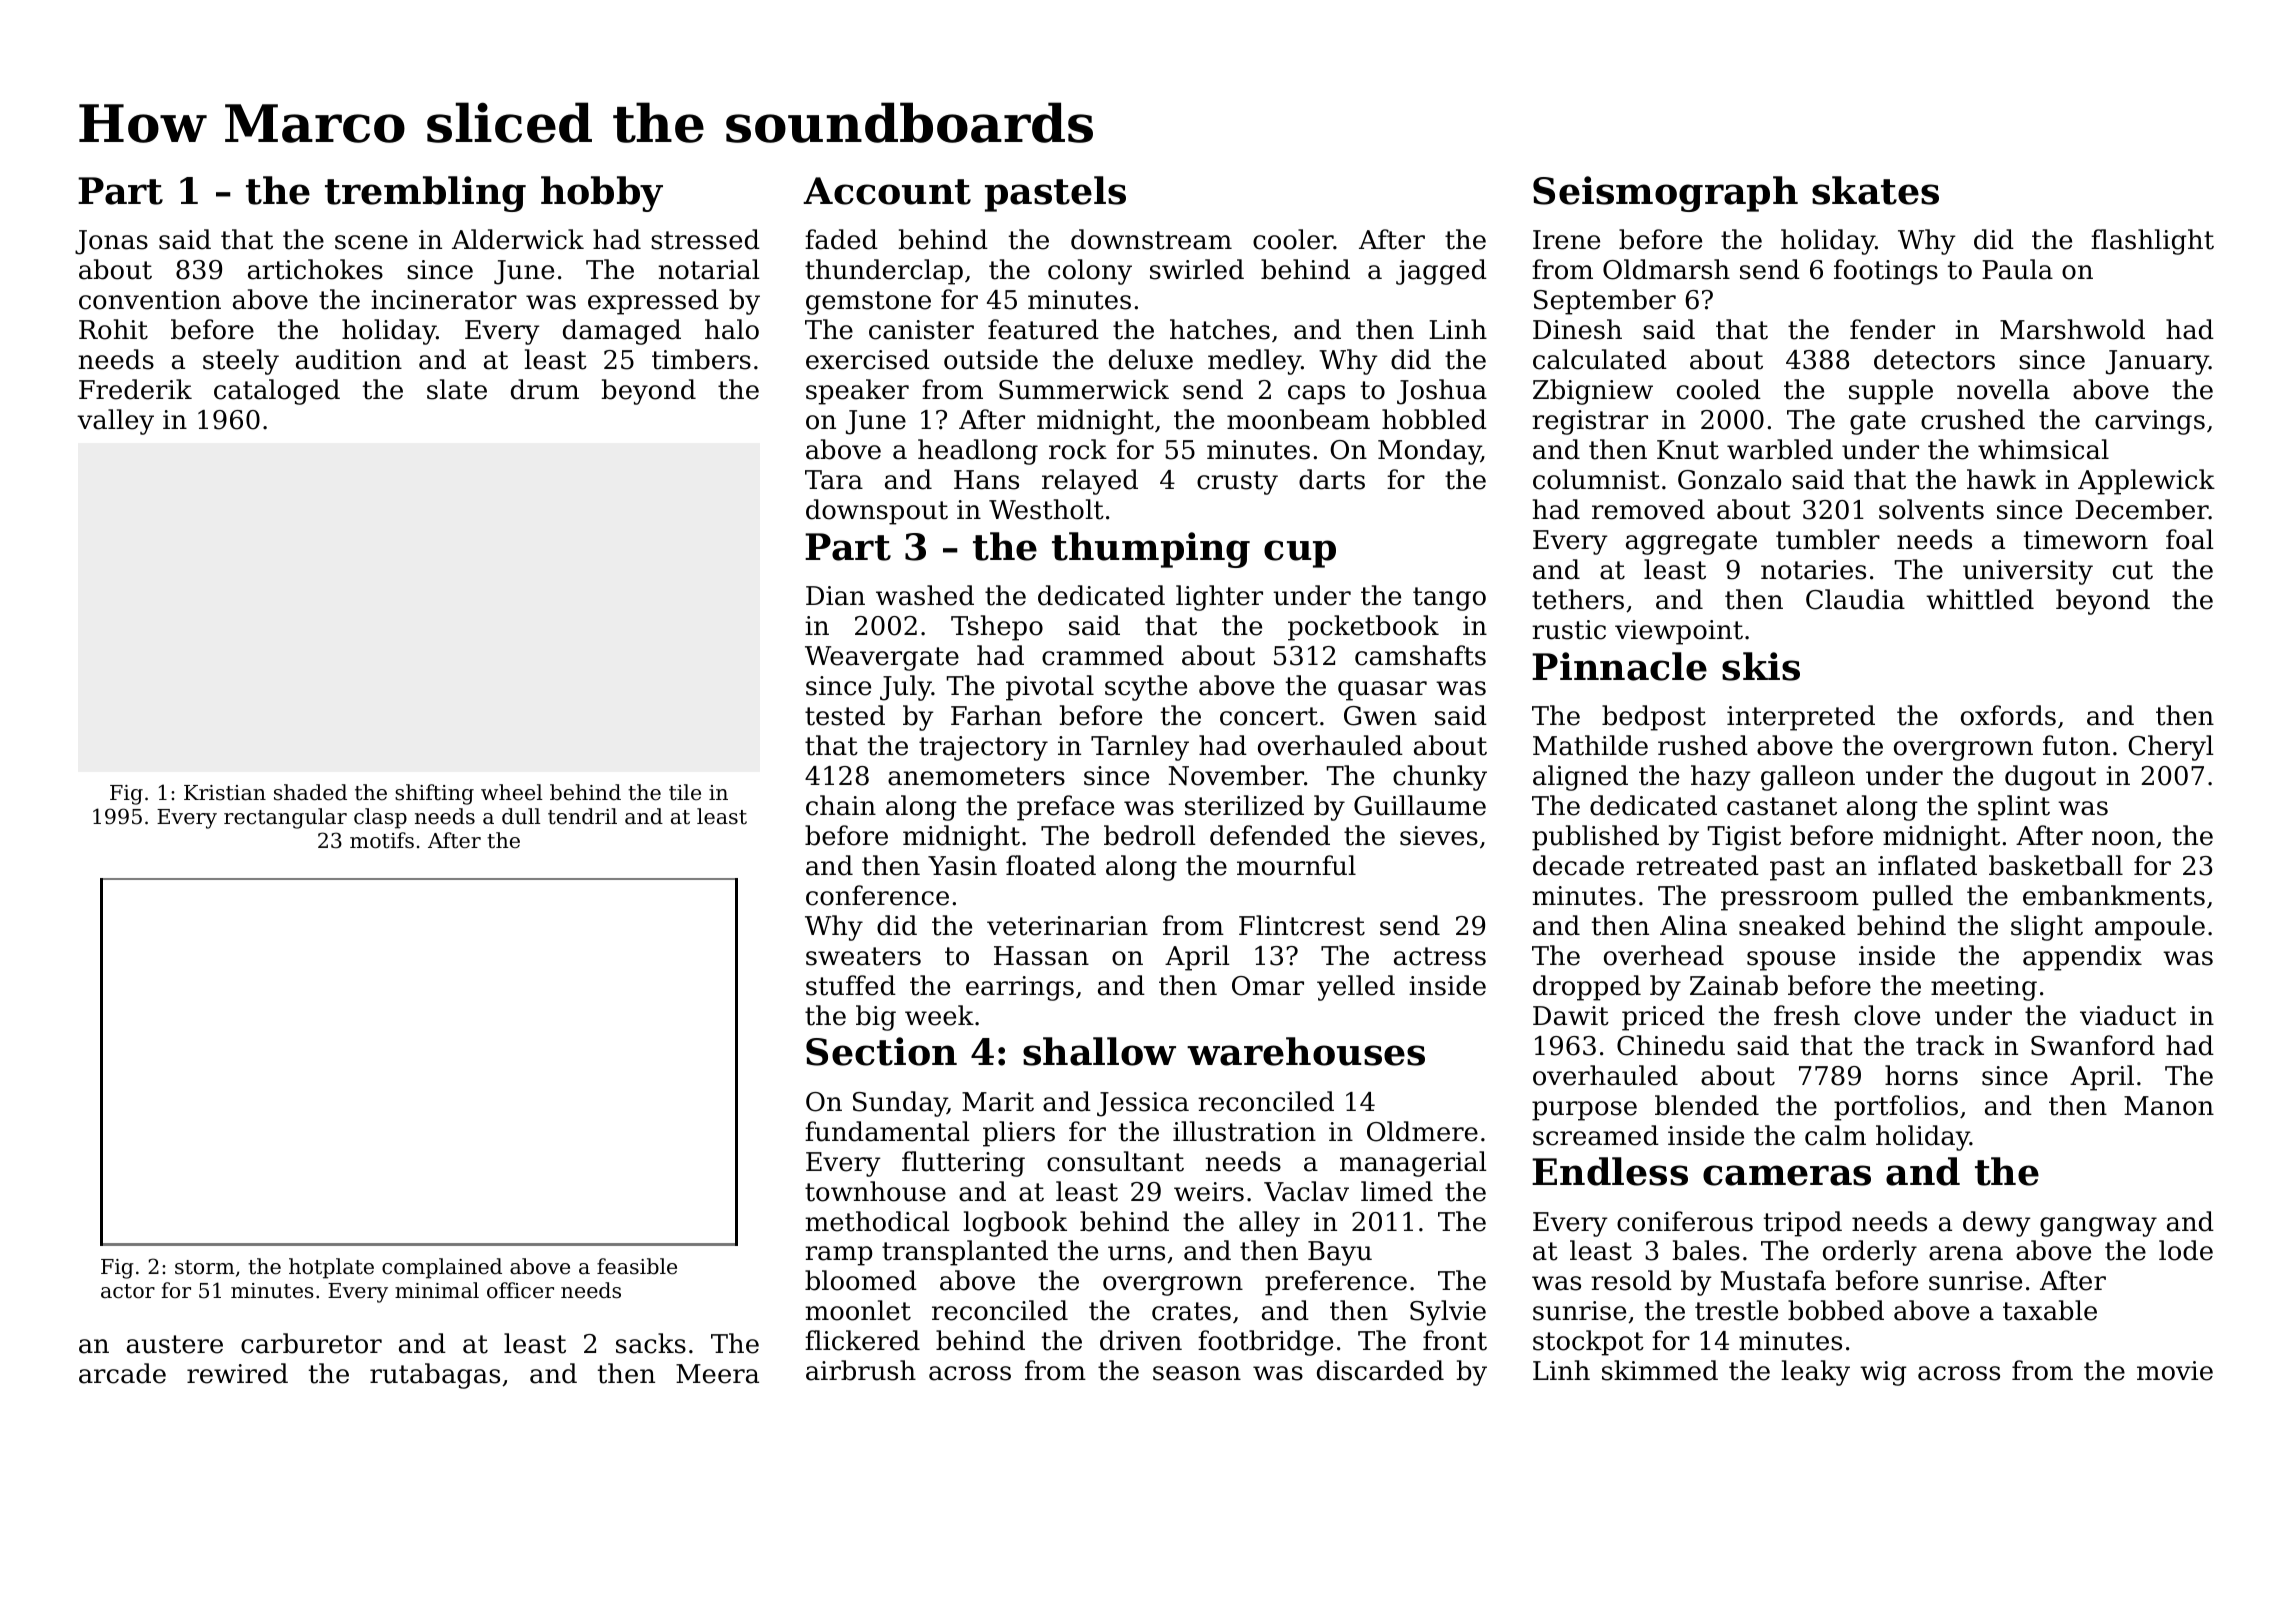  Describe the element at coordinates (1103, 655) in the screenshot. I see `crammed` at that location.
